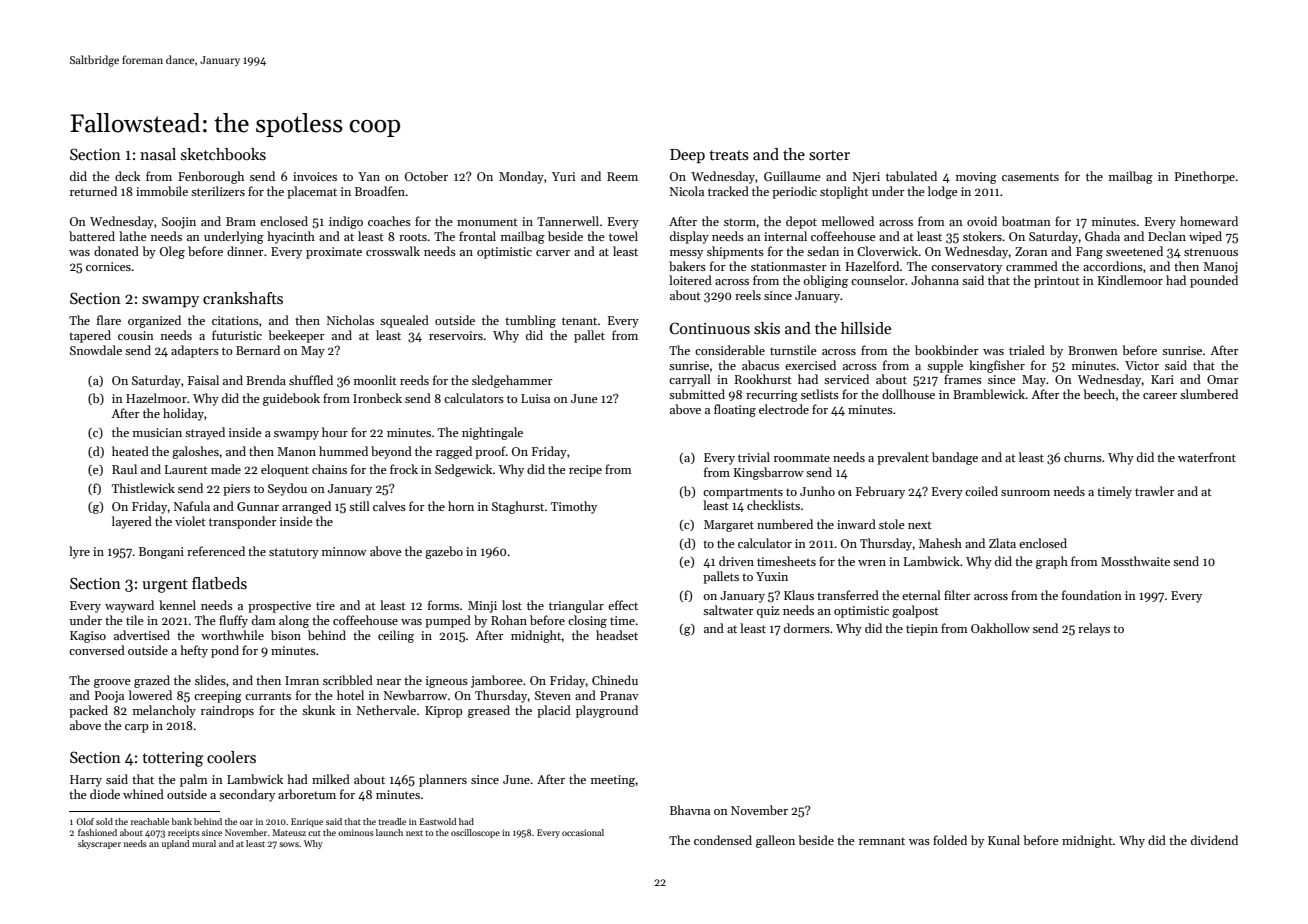 The height and width of the screenshot is (924, 1308). Describe the element at coordinates (1214, 840) in the screenshot. I see `dividend` at that location.
